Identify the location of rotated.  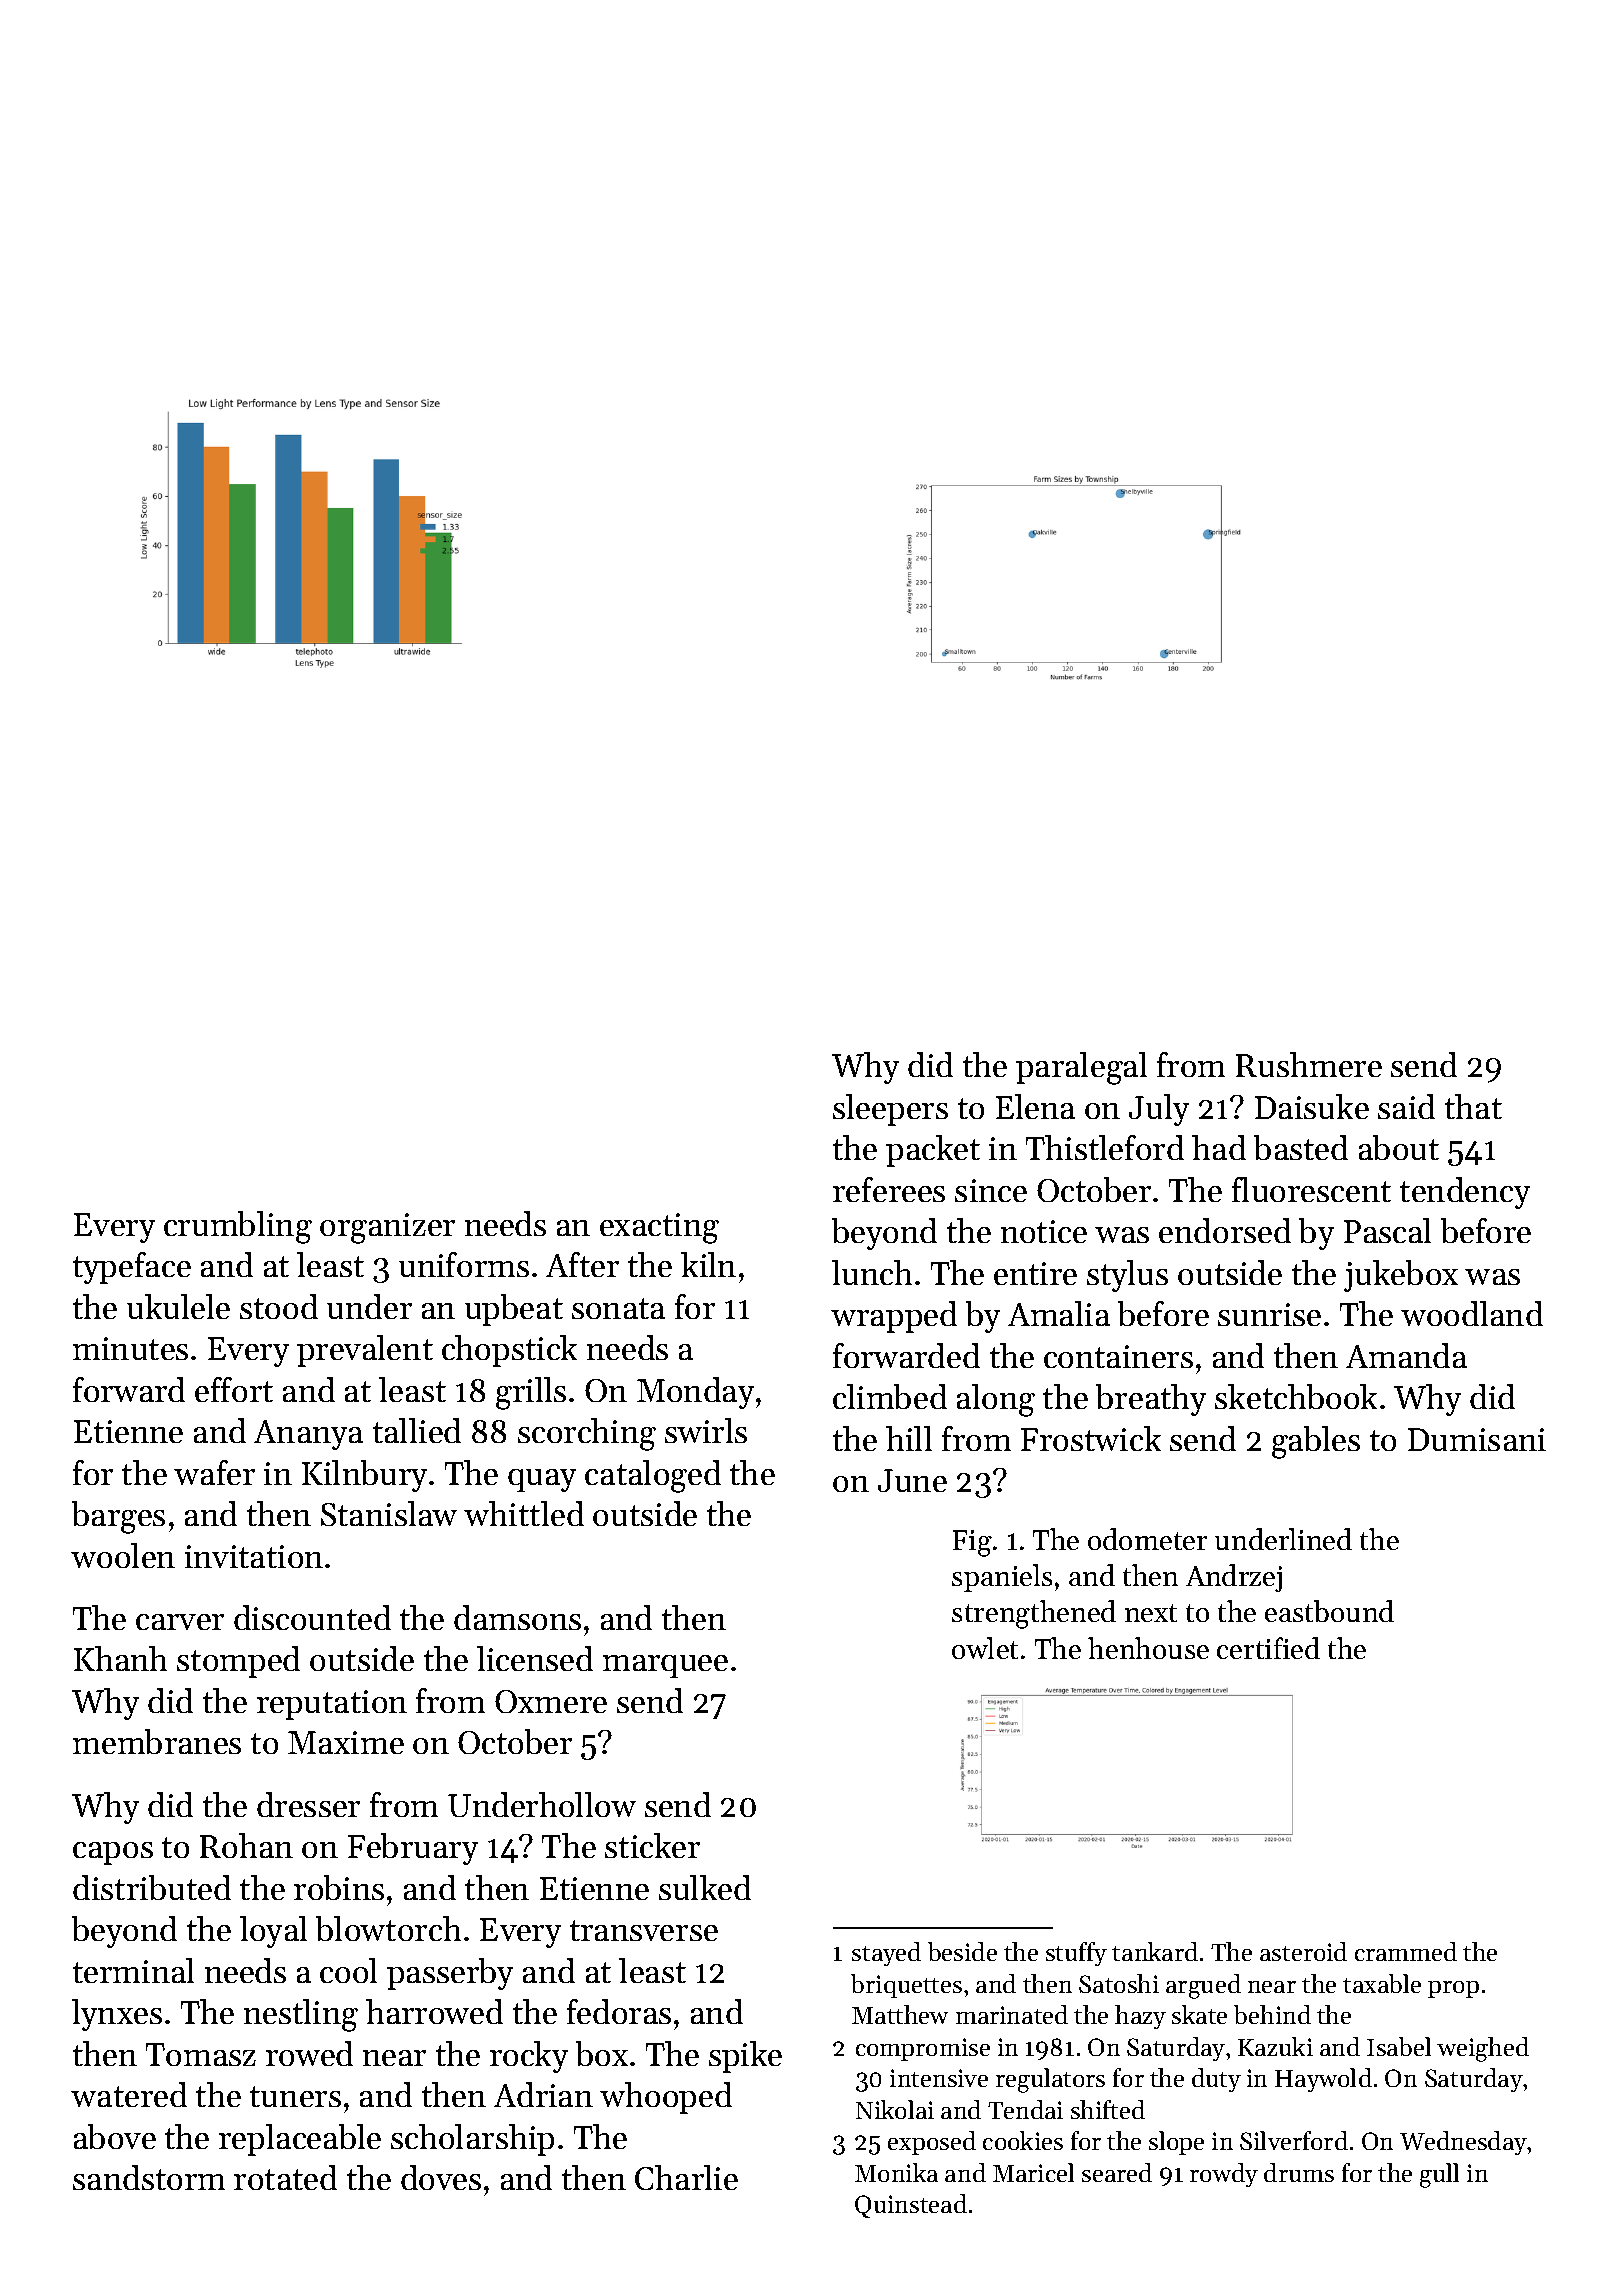
(285, 2177).
